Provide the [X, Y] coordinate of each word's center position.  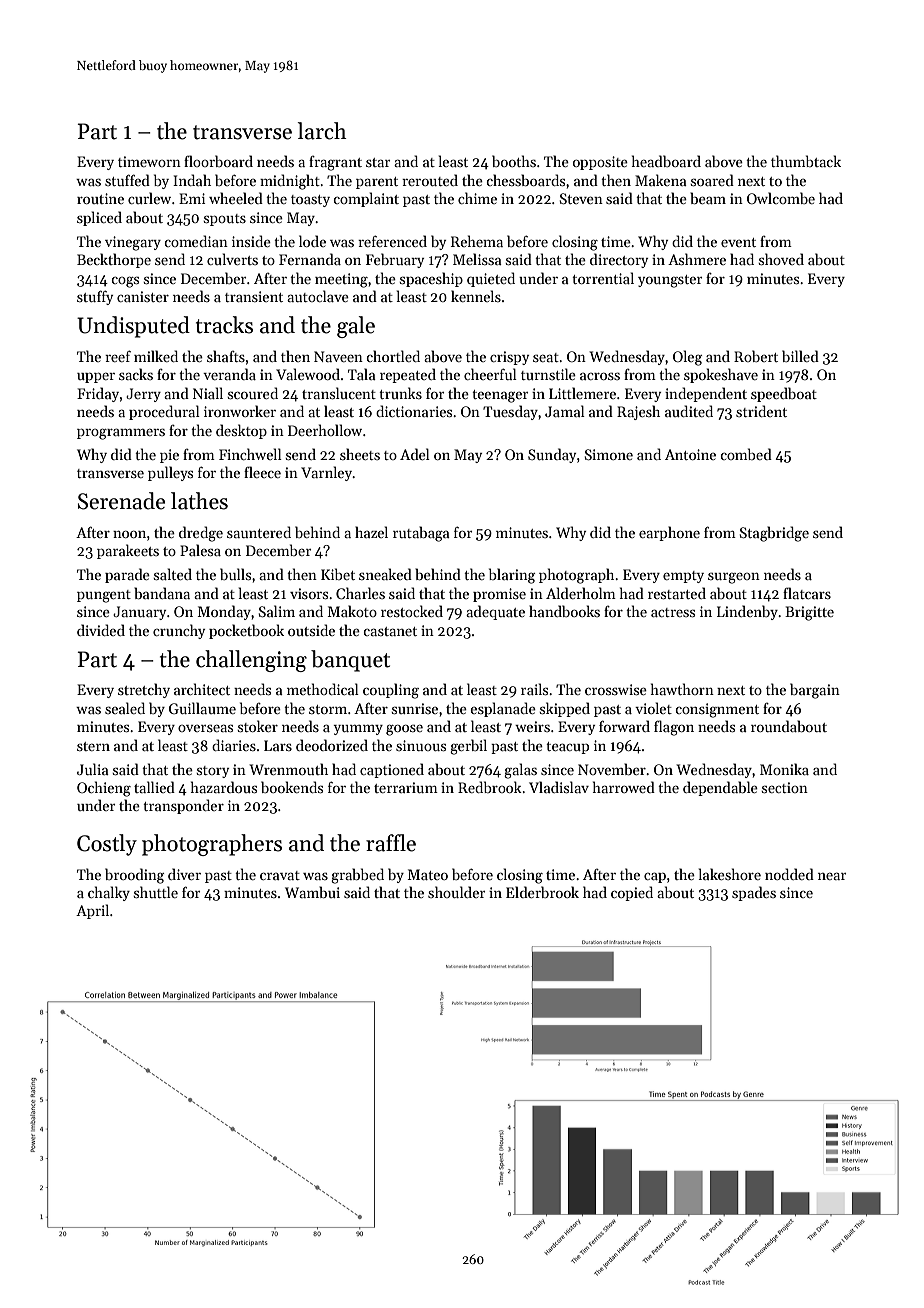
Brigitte [809, 613]
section [785, 787]
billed [800, 356]
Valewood [308, 374]
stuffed [127, 180]
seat [546, 357]
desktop [241, 431]
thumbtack [806, 161]
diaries [234, 745]
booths [514, 161]
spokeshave [721, 375]
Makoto [352, 611]
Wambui [312, 892]
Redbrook [490, 787]
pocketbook [246, 631]
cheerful [490, 374]
